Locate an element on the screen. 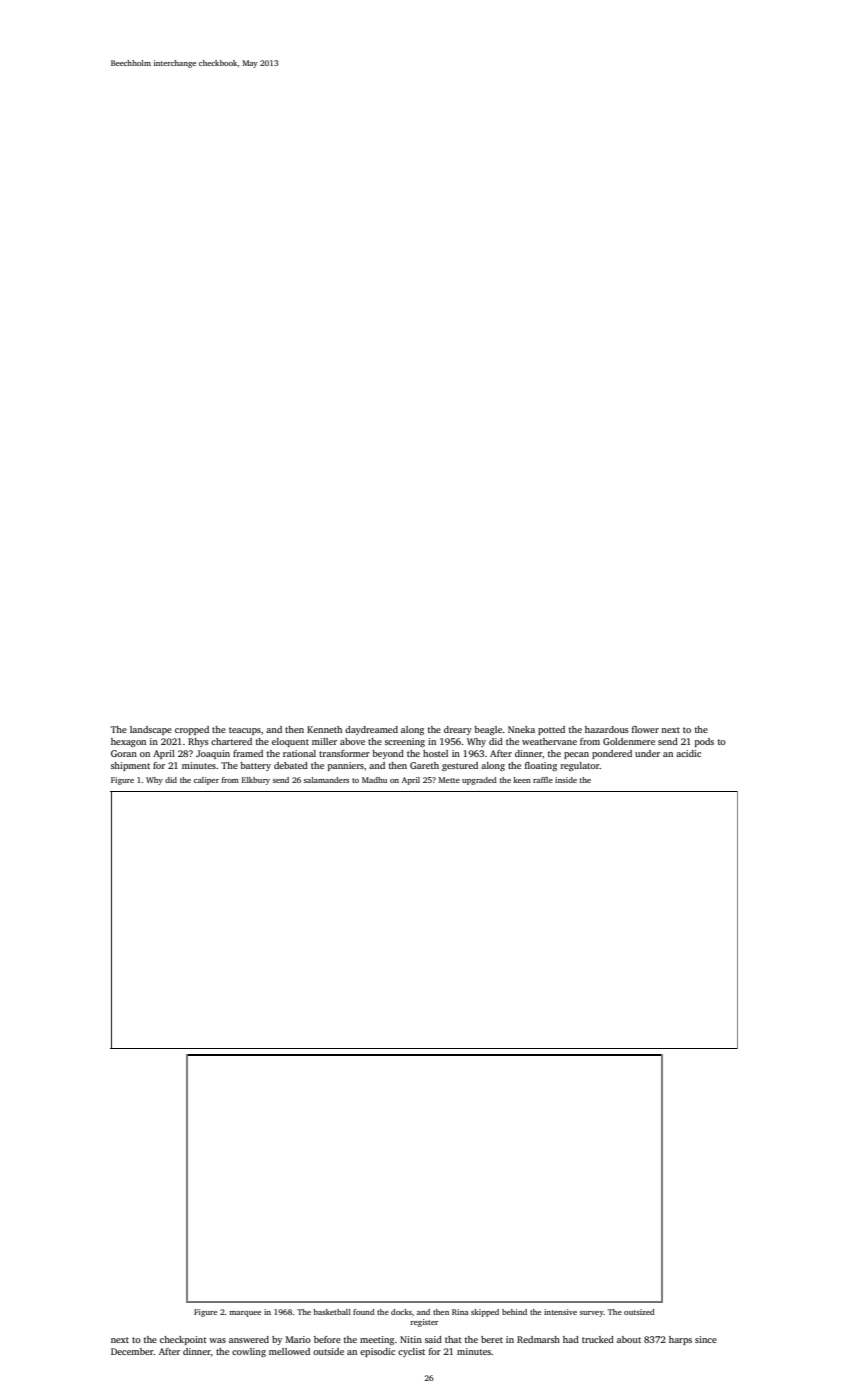 This screenshot has width=849, height=1400. Goran is located at coordinates (124, 753).
